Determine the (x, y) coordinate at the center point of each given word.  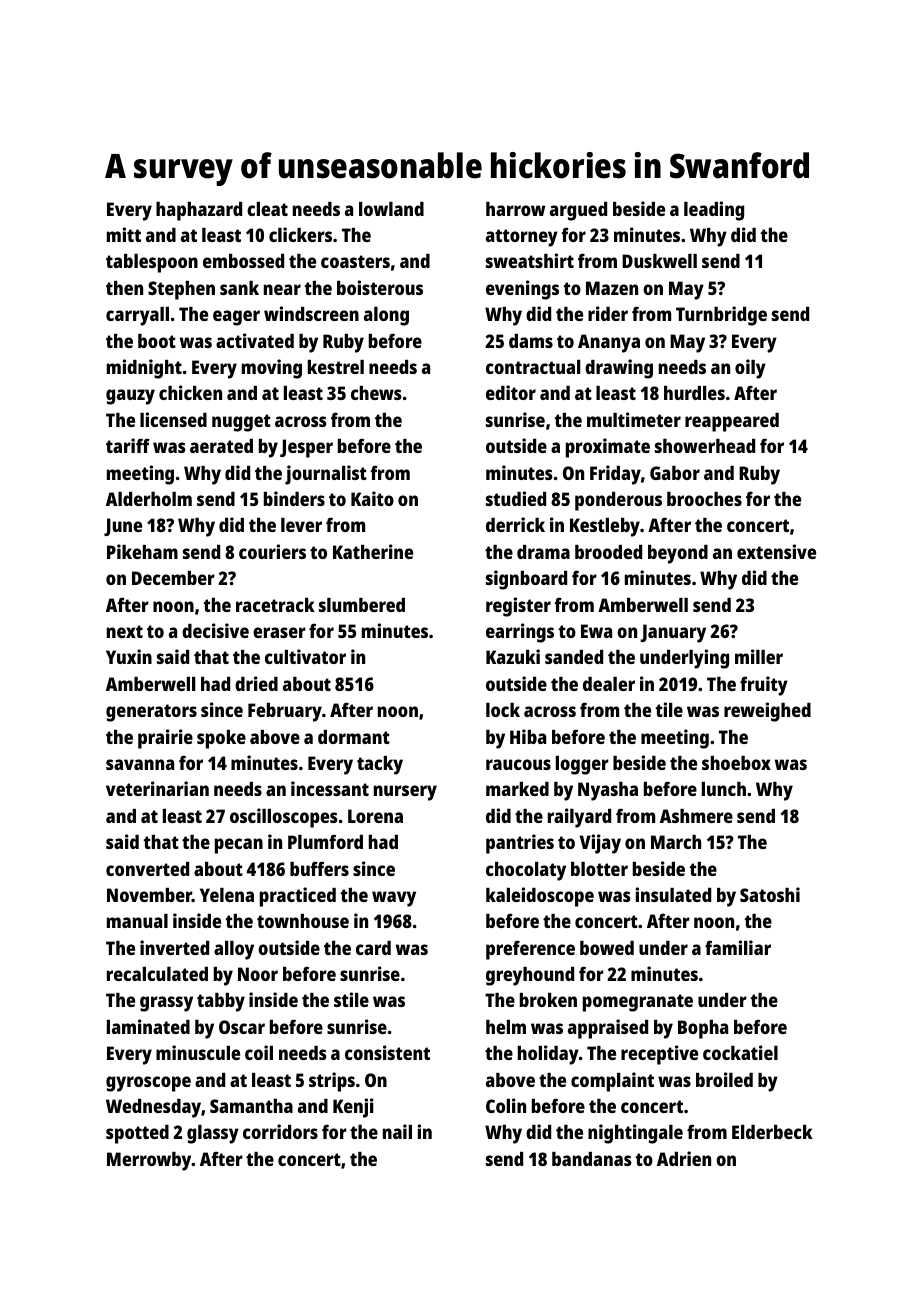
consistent (387, 1052)
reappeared (732, 422)
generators (151, 713)
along (386, 316)
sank (239, 288)
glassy (213, 1134)
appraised (608, 1029)
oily (750, 369)
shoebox (736, 763)
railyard (579, 818)
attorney (522, 238)
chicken (190, 392)
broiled (724, 1079)
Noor (258, 974)
